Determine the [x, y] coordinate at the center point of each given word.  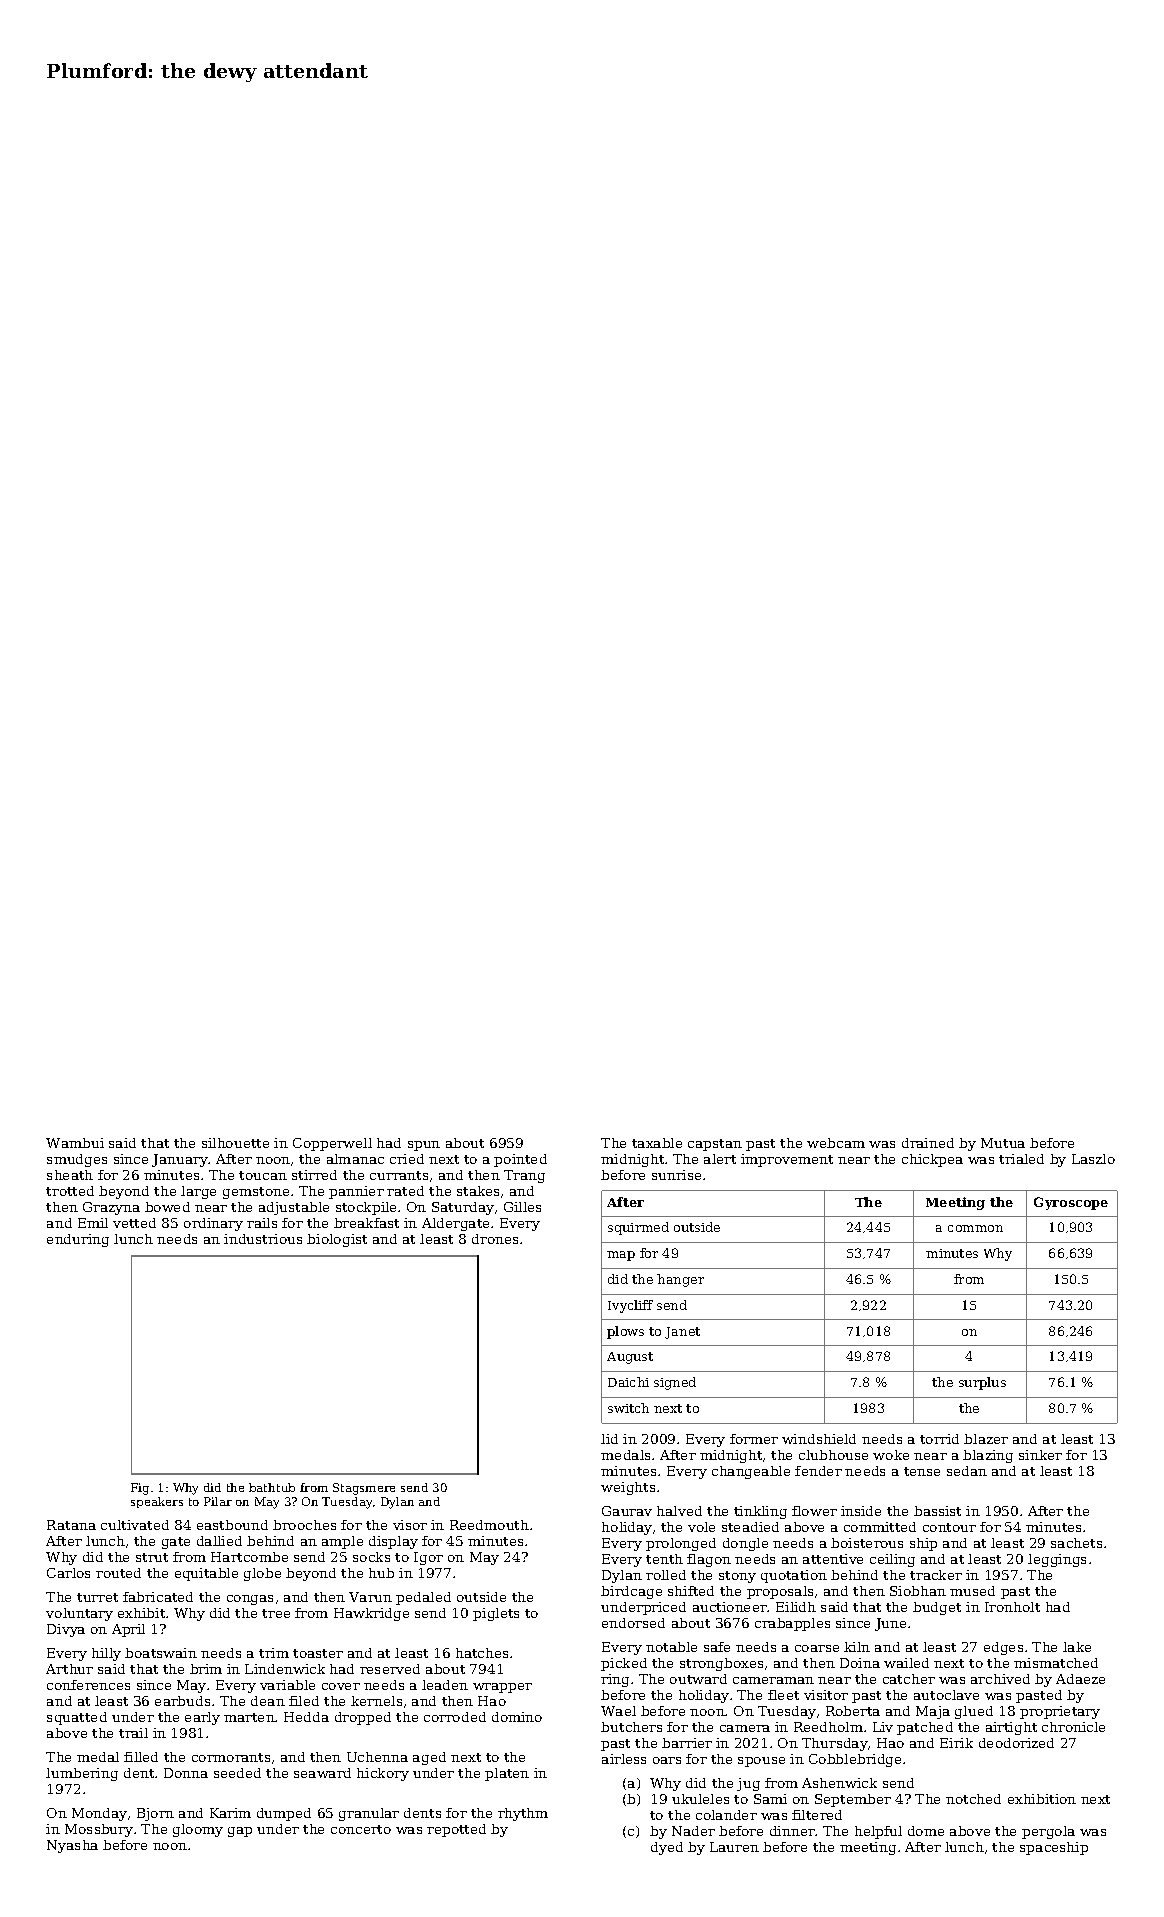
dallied [219, 1541]
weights [628, 1488]
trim [274, 1653]
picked [624, 1664]
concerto [361, 1829]
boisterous [867, 1543]
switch [628, 1408]
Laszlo [1093, 1159]
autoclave [946, 1695]
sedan [967, 1471]
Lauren [734, 1847]
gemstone [256, 1193]
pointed [520, 1160]
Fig [140, 1489]
